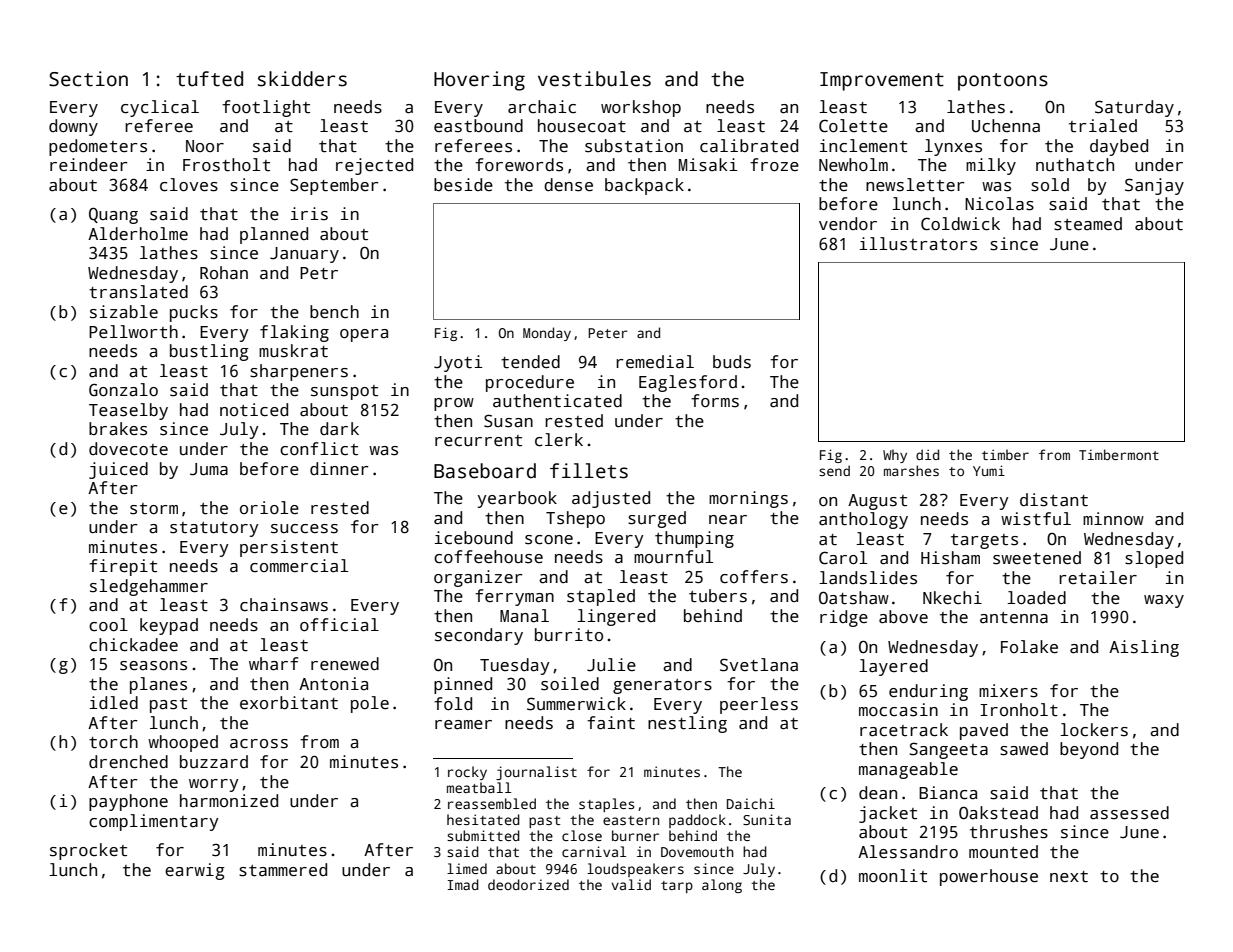  I want to click on harmonized, so click(229, 801).
